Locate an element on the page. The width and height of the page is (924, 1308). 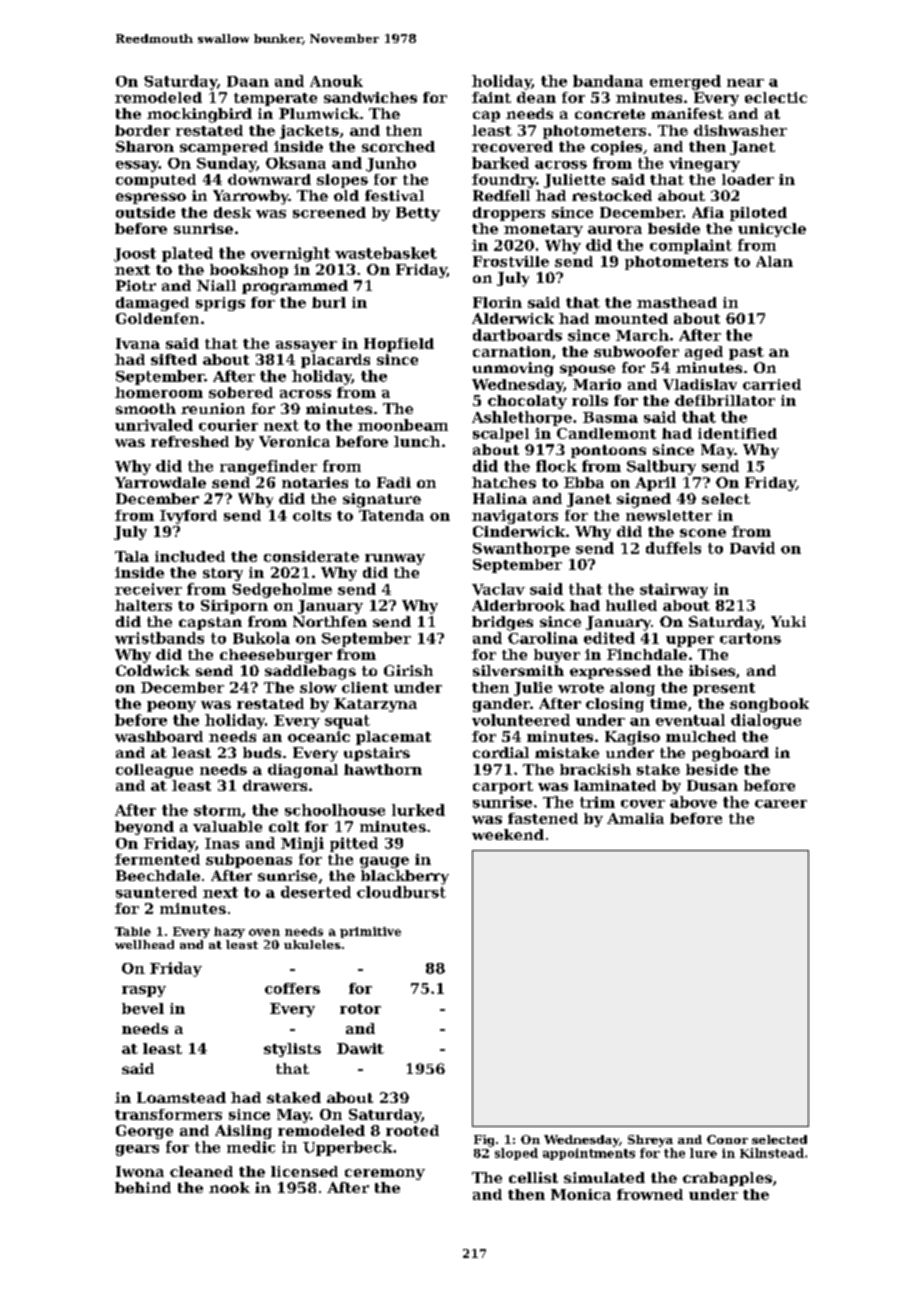
Redfell is located at coordinates (501, 195).
